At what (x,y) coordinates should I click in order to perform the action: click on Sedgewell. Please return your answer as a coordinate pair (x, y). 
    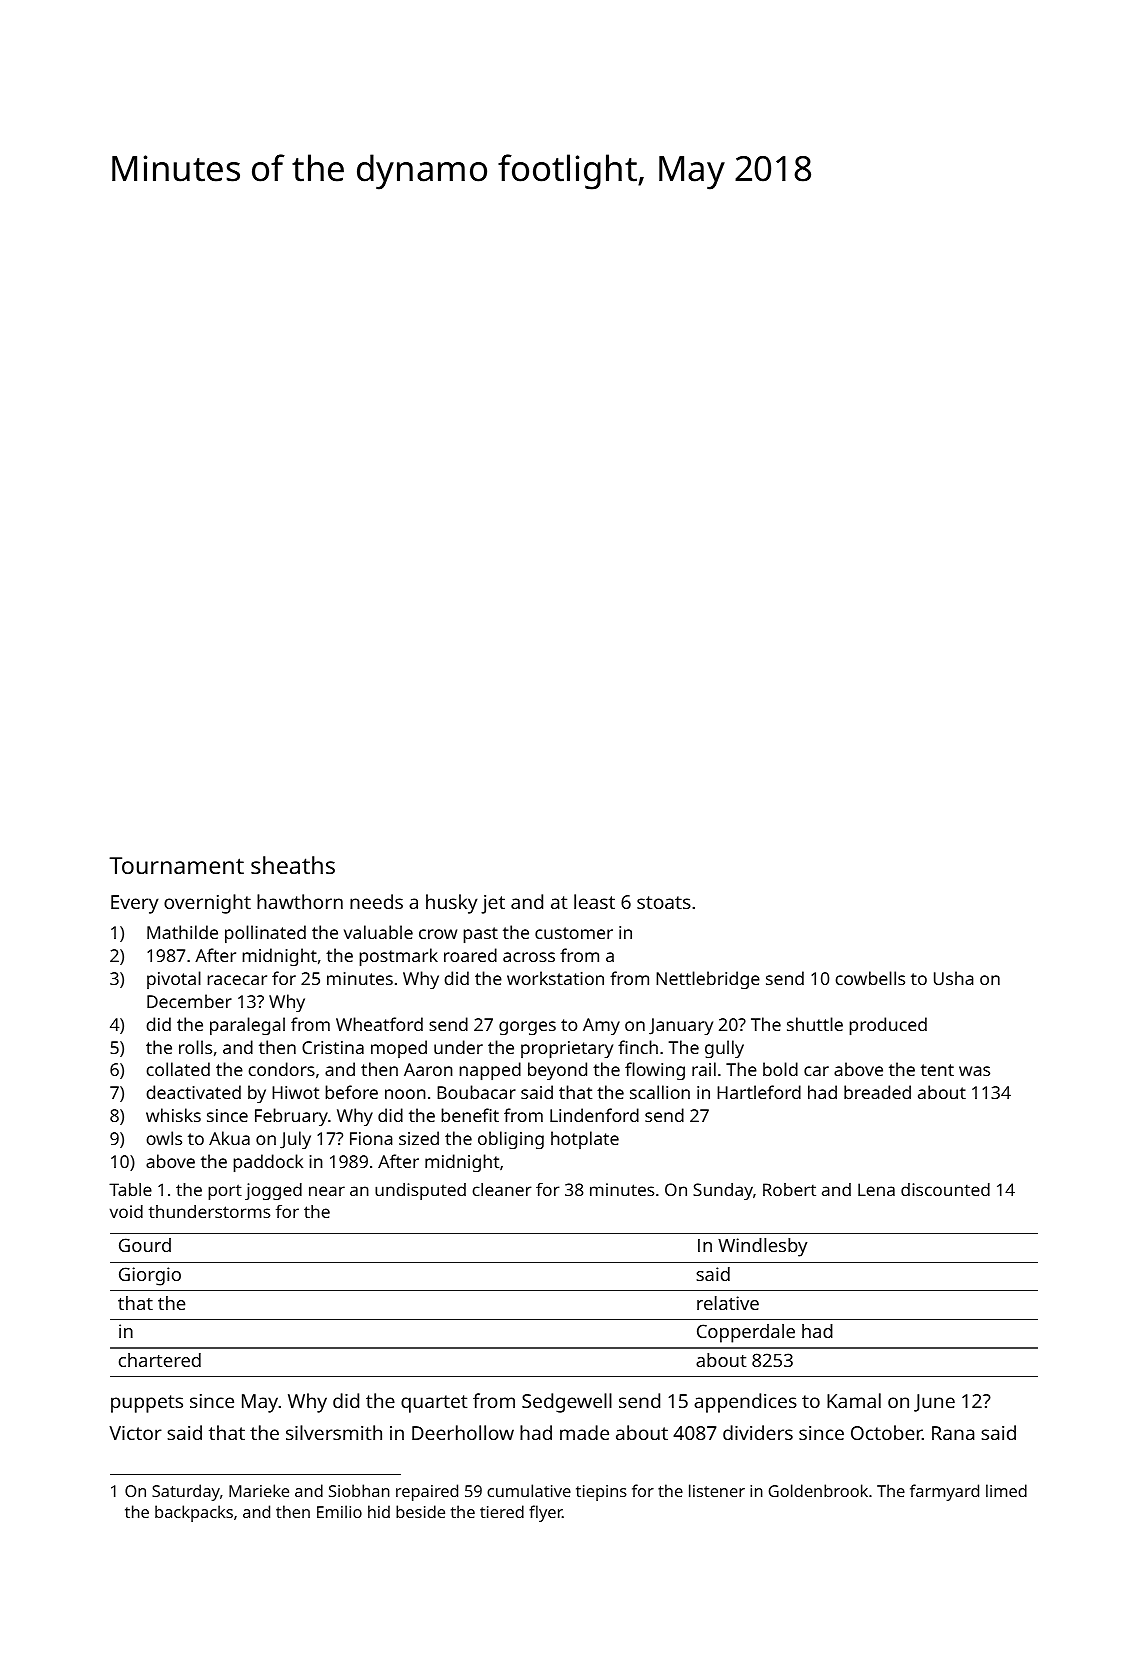
    Looking at the image, I should click on (567, 1403).
